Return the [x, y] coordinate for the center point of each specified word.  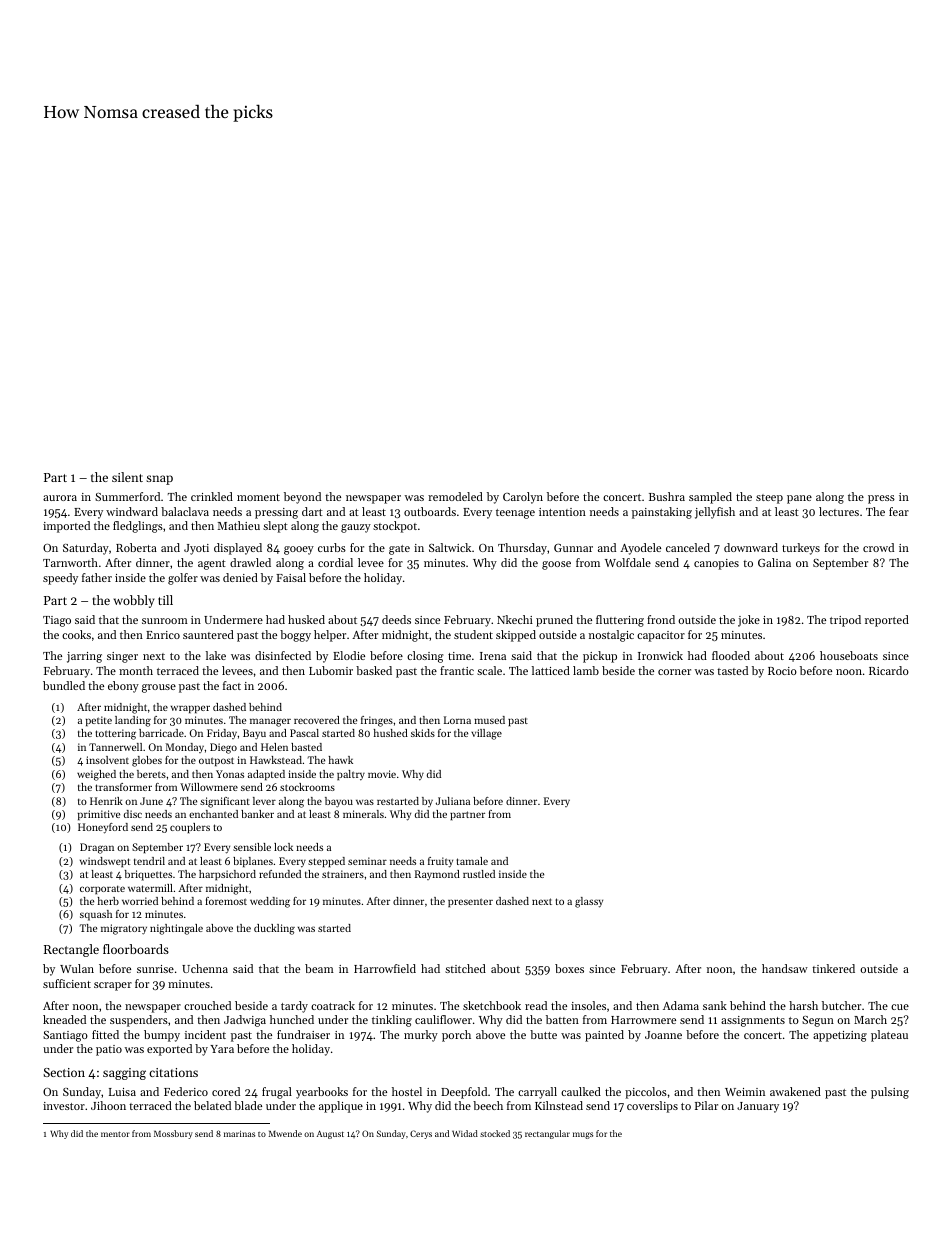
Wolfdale [628, 562]
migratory [124, 929]
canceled [688, 547]
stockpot [395, 527]
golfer [183, 579]
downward [751, 547]
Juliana [453, 801]
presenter [470, 902]
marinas [239, 1134]
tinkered [833, 968]
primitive [99, 815]
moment [258, 497]
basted [306, 747]
